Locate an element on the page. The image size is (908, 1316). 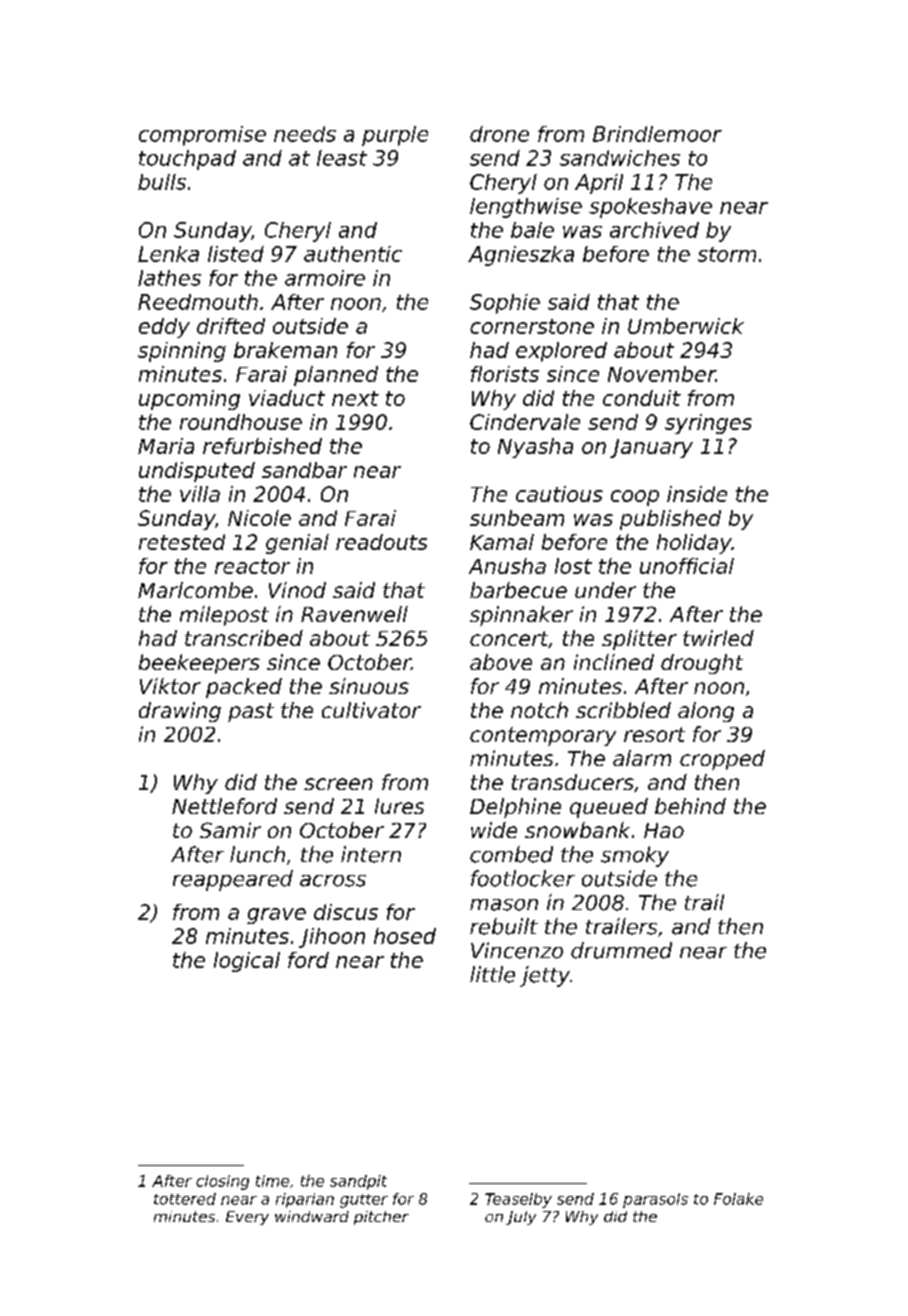
Cindervale is located at coordinates (525, 422).
